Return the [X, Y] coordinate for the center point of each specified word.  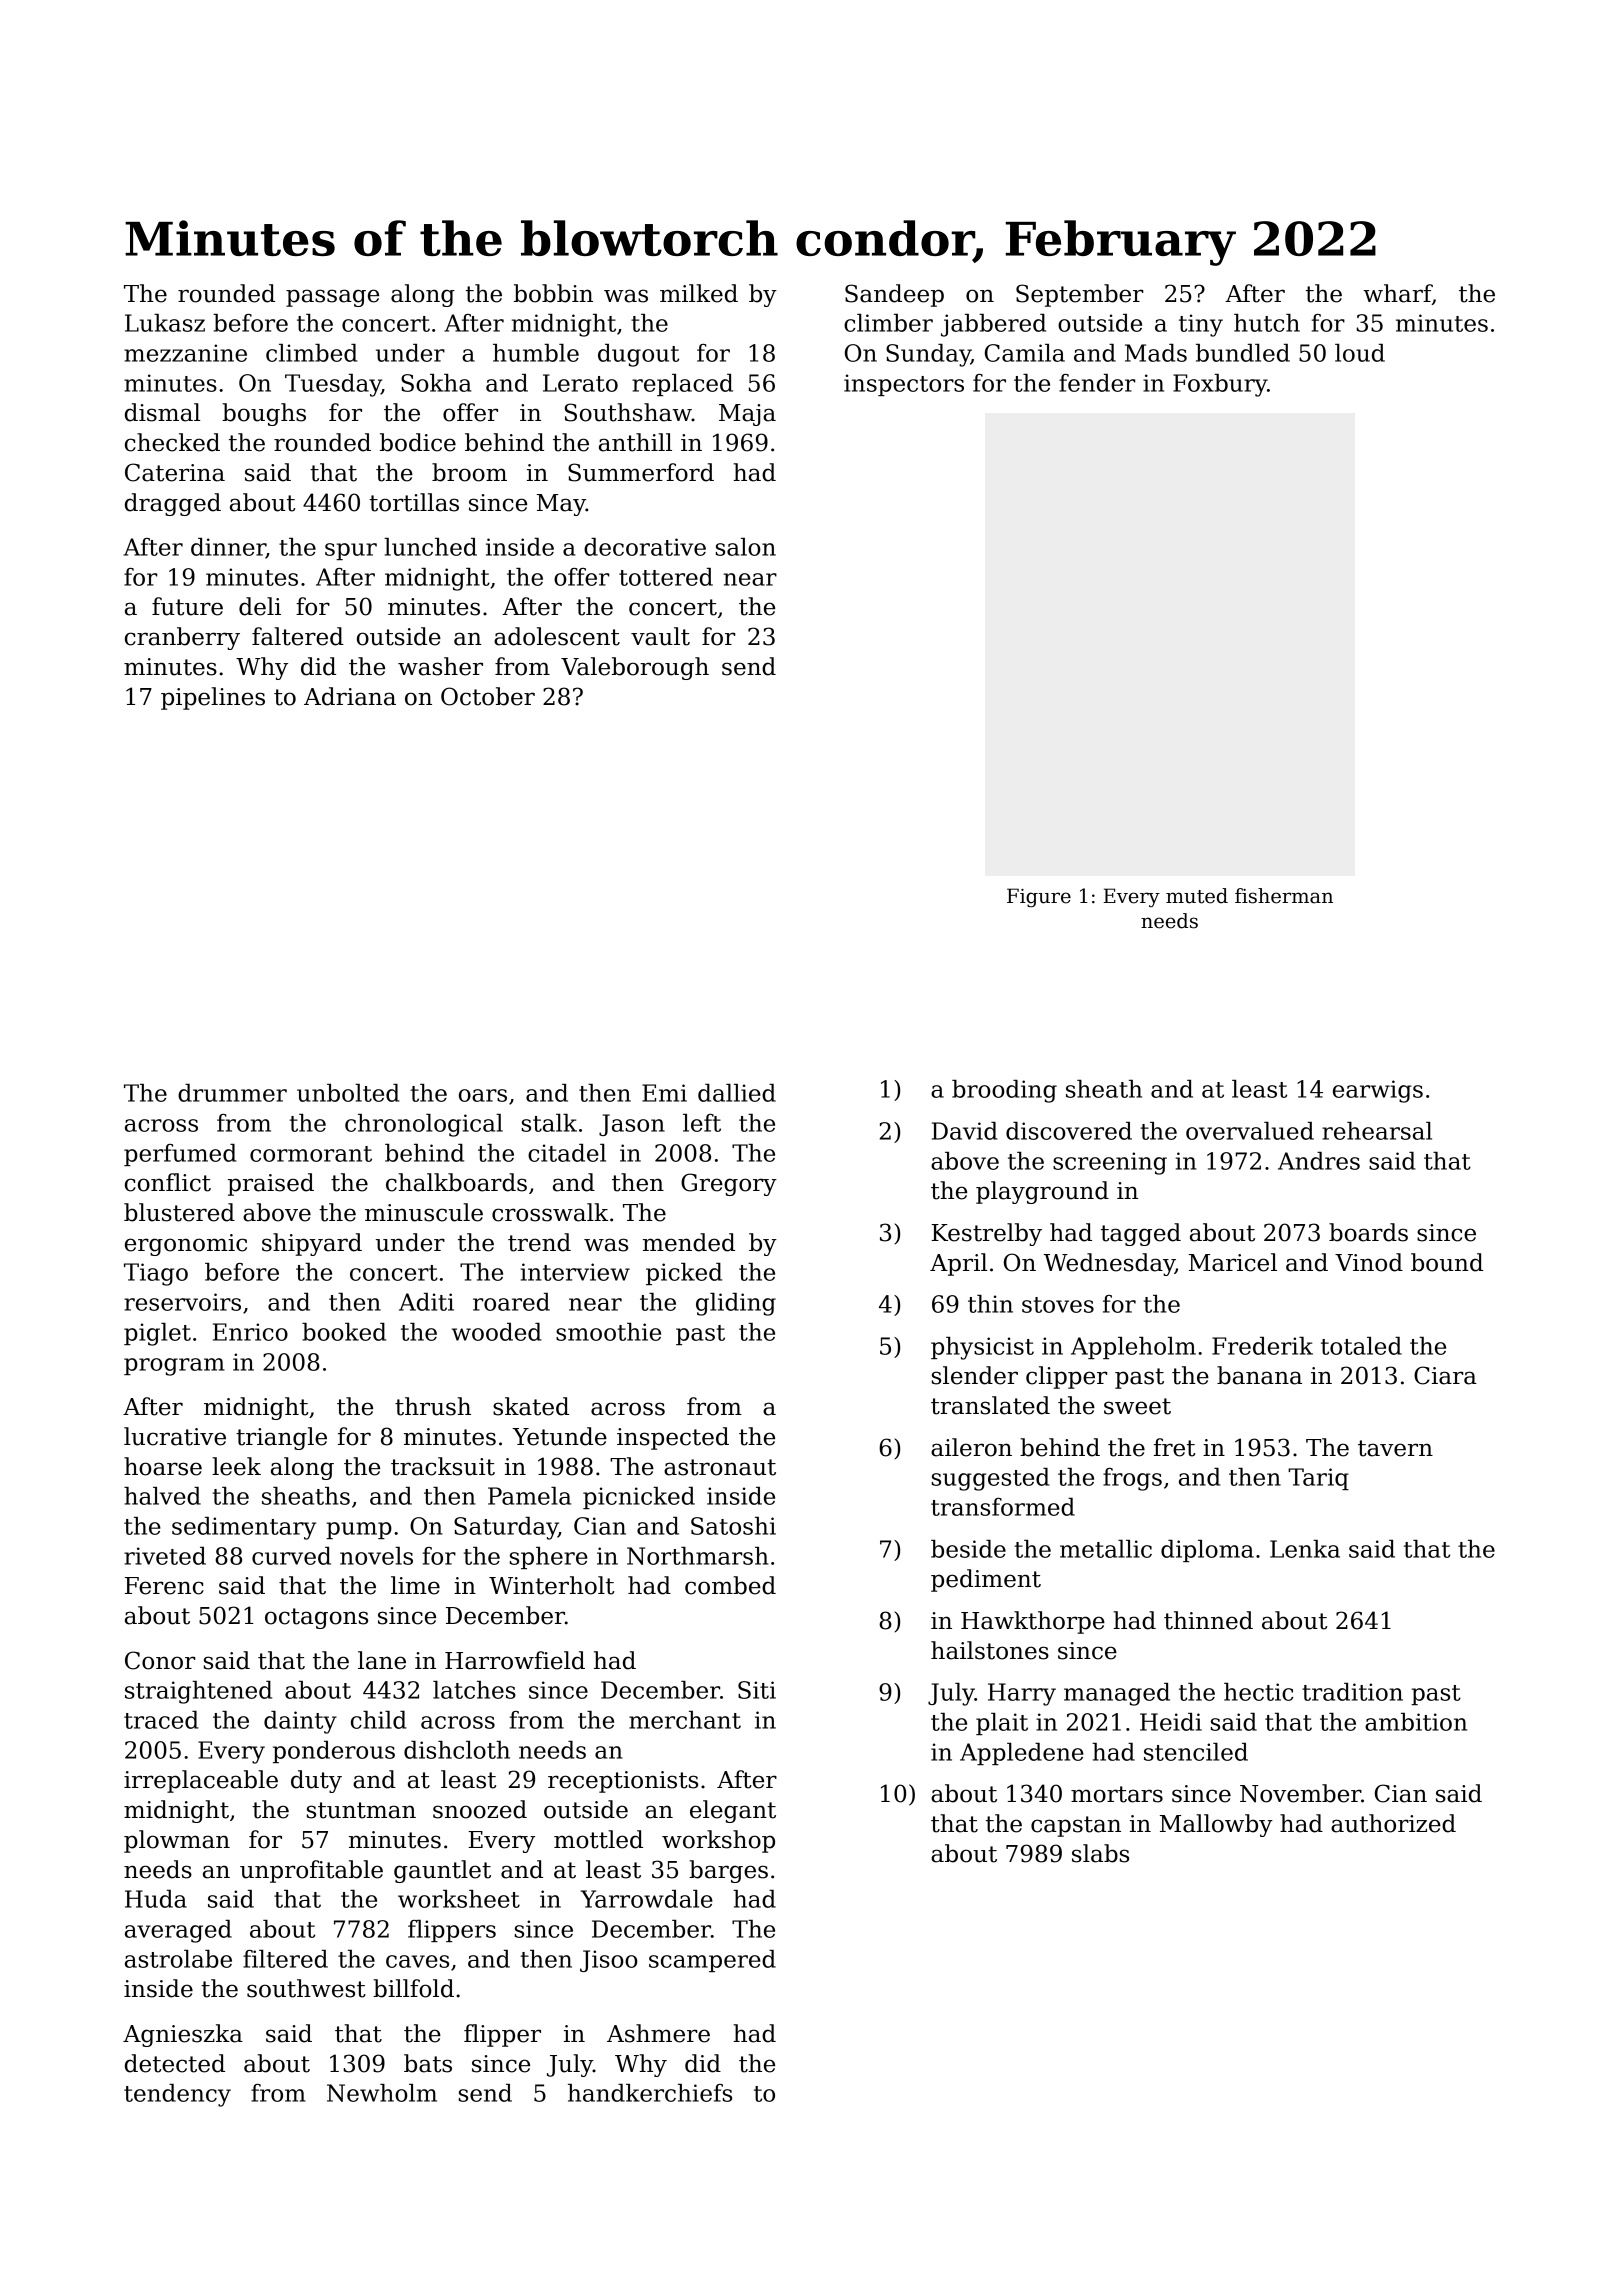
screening [1110, 1163]
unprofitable [311, 1871]
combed [730, 1585]
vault [660, 636]
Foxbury [1220, 385]
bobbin [553, 293]
